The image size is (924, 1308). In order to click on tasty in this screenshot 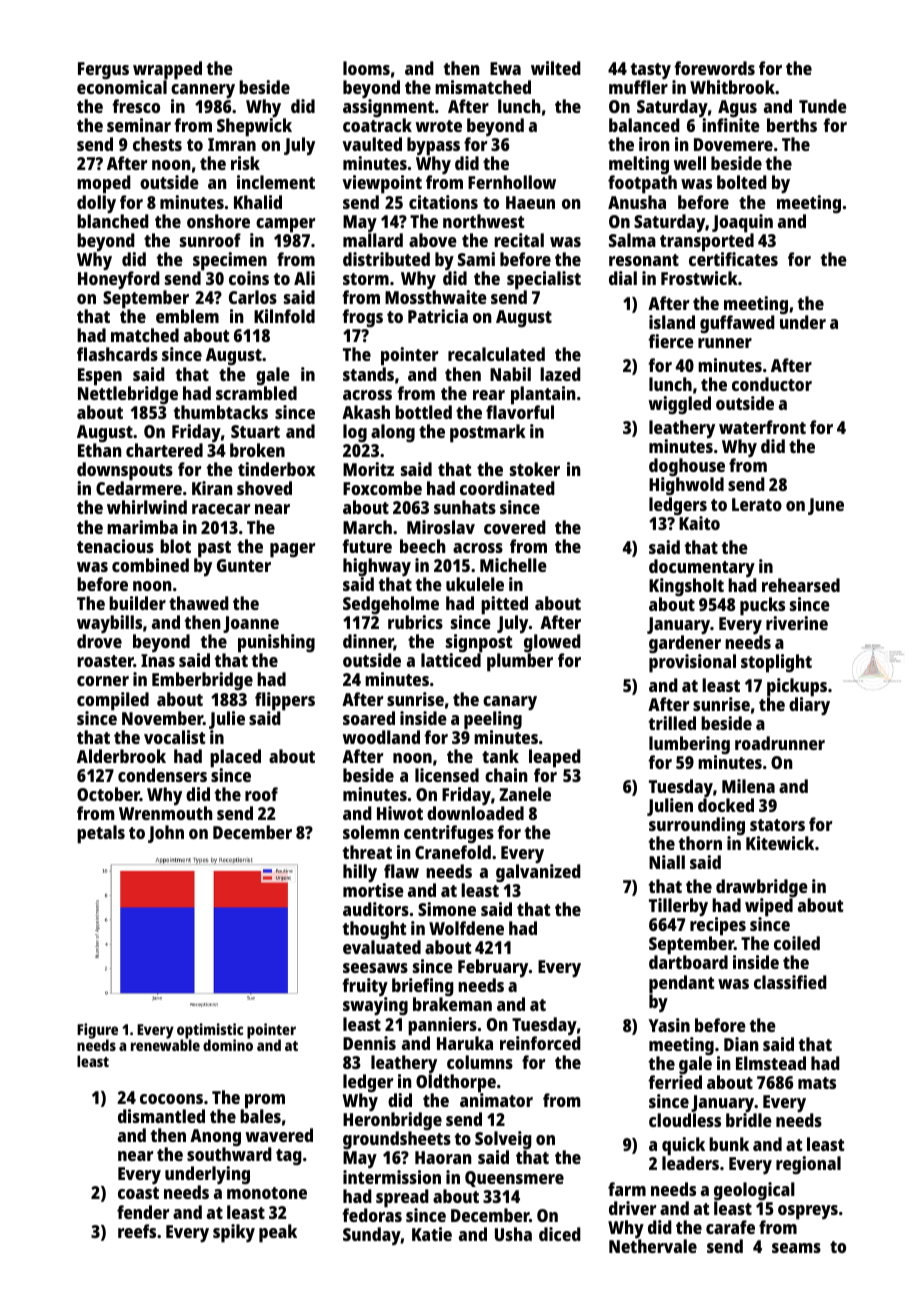, I will do `click(650, 71)`.
